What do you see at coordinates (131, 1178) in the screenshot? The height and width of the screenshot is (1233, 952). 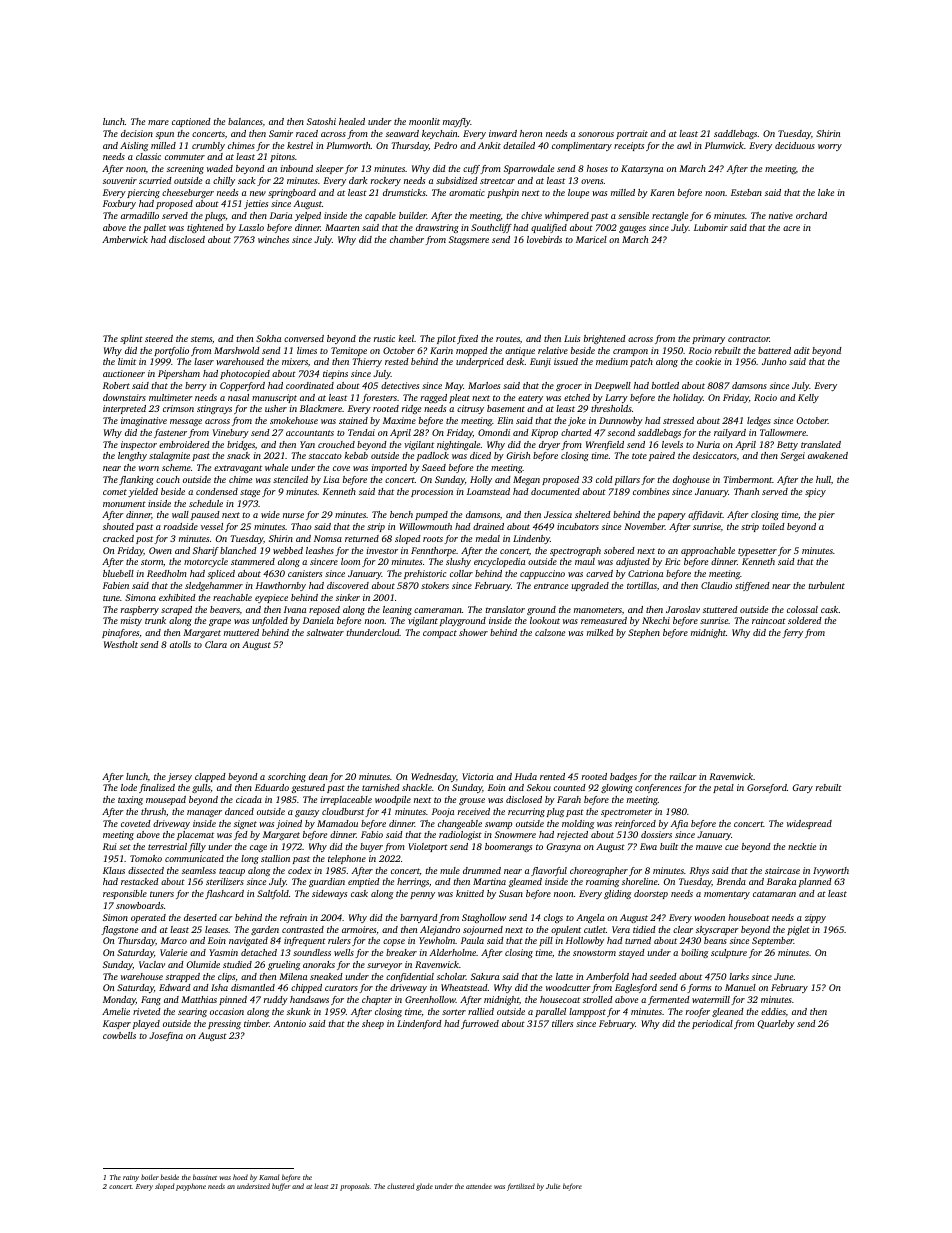 I see `rainy` at bounding box center [131, 1178].
